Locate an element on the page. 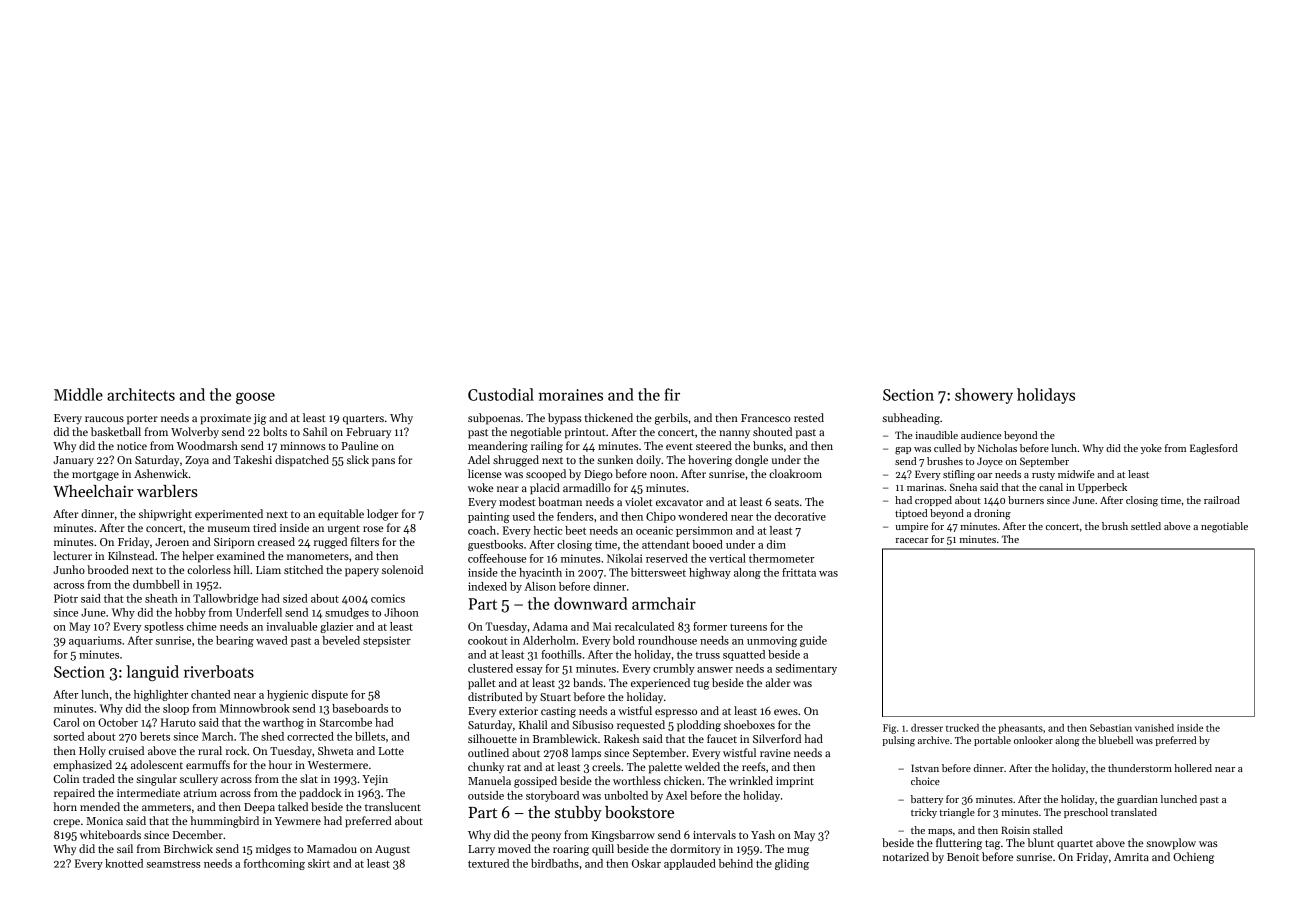 The width and height of the document is (1308, 924). seamstress is located at coordinates (173, 864).
